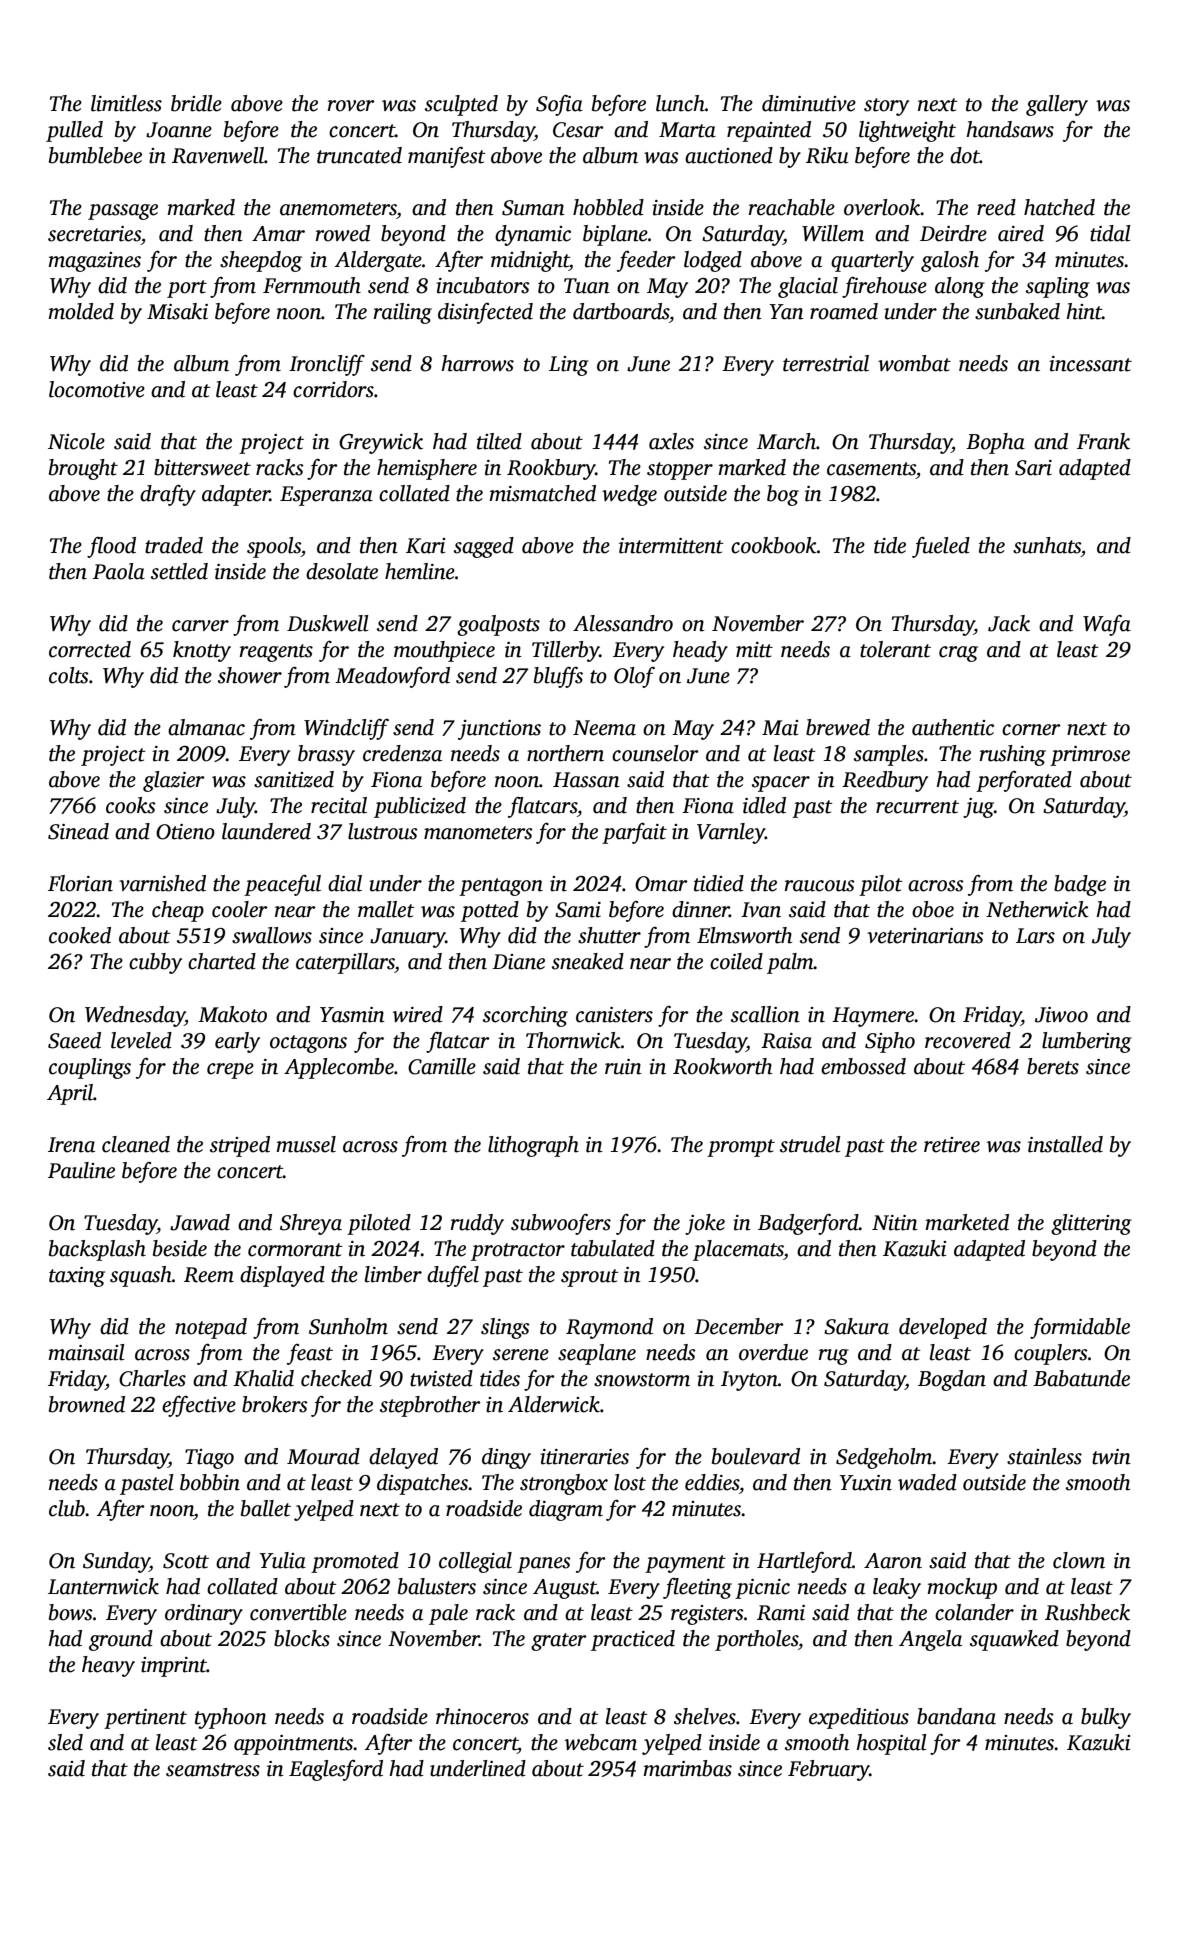 Image resolution: width=1179 pixels, height=1943 pixels. Describe the element at coordinates (97, 1250) in the screenshot. I see `backsplash` at that location.
